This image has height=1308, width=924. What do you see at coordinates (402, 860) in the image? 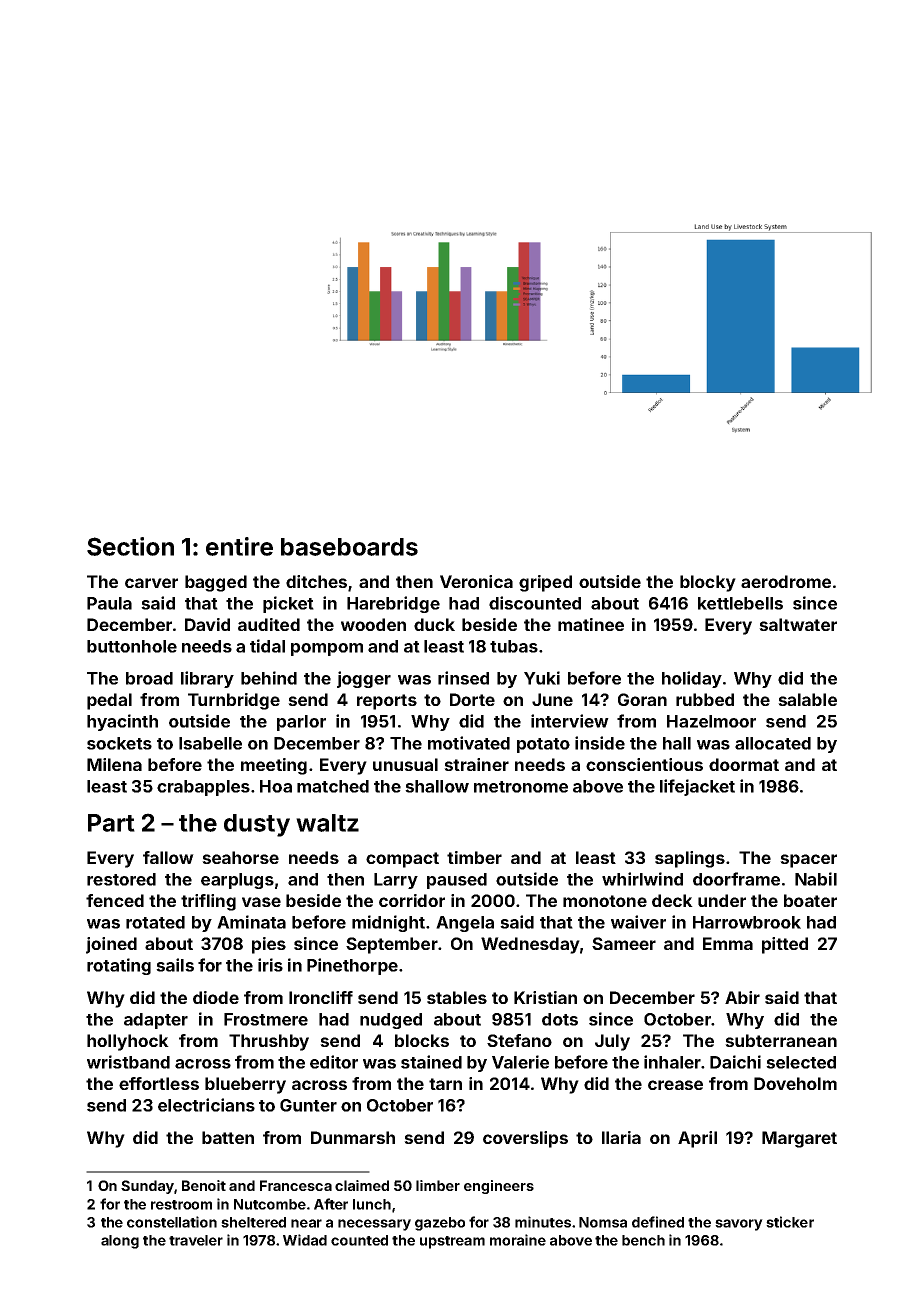
I see `compact` at bounding box center [402, 860].
